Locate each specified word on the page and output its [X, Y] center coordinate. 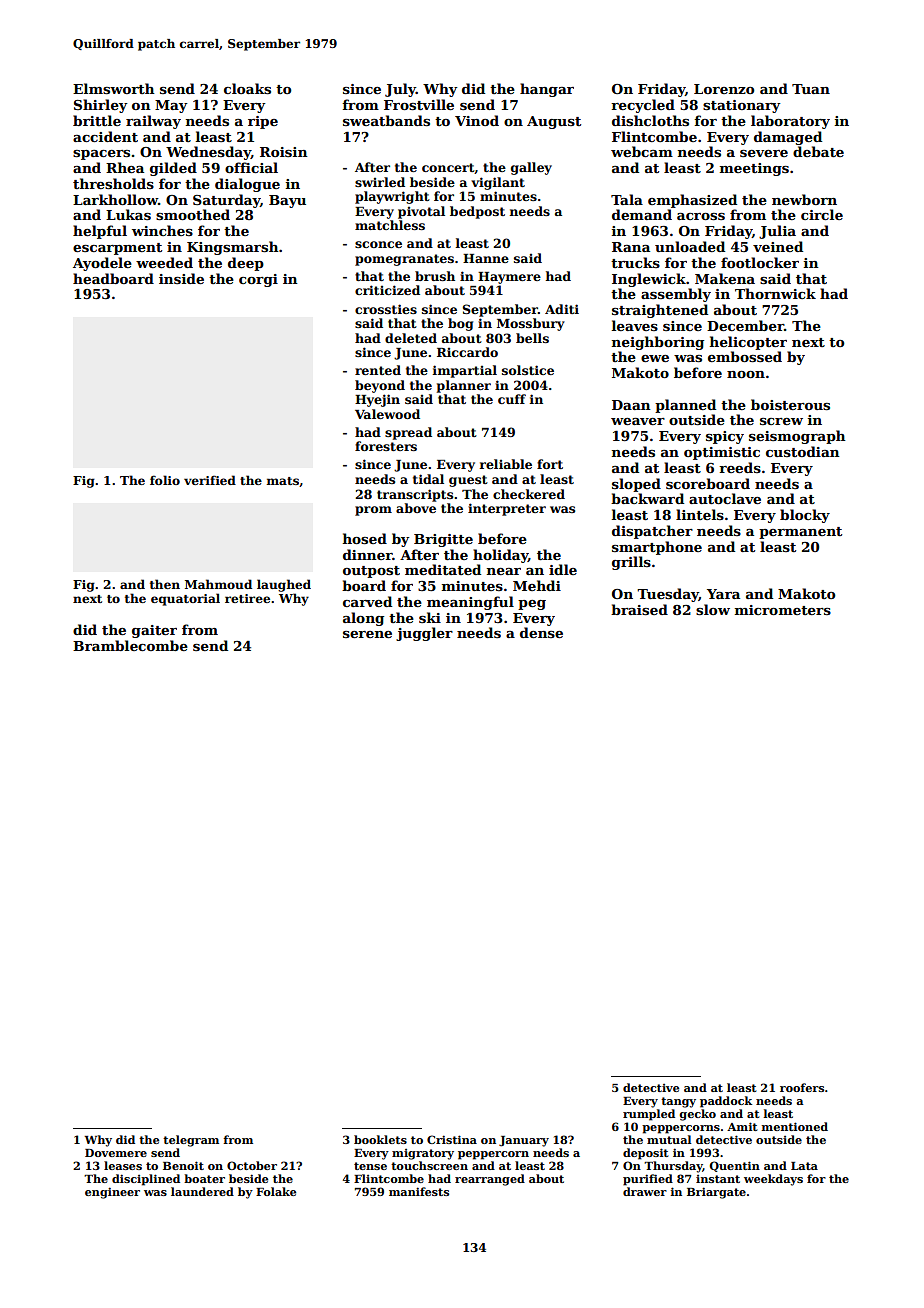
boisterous [790, 404]
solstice [528, 370]
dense [541, 632]
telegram [191, 1141]
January [524, 1141]
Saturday [226, 201]
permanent [800, 533]
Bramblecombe [130, 645]
